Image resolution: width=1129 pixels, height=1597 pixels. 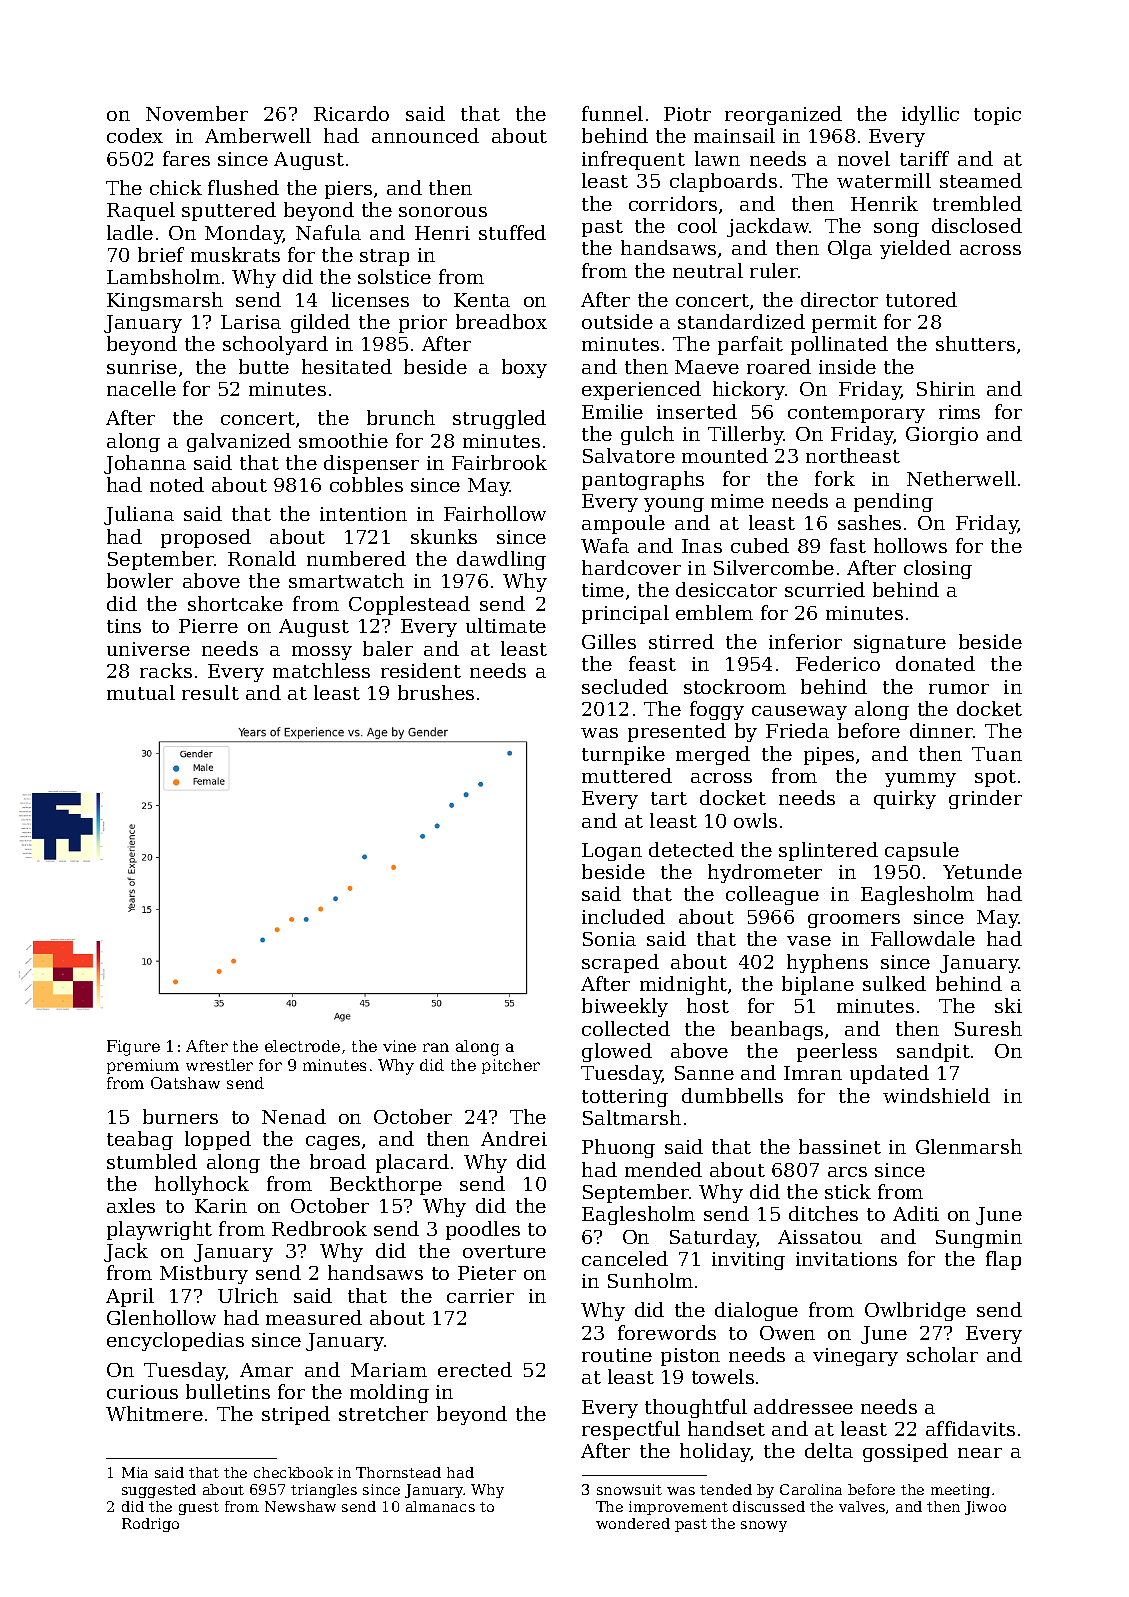 What do you see at coordinates (612, 852) in the page?
I see `Logan` at bounding box center [612, 852].
